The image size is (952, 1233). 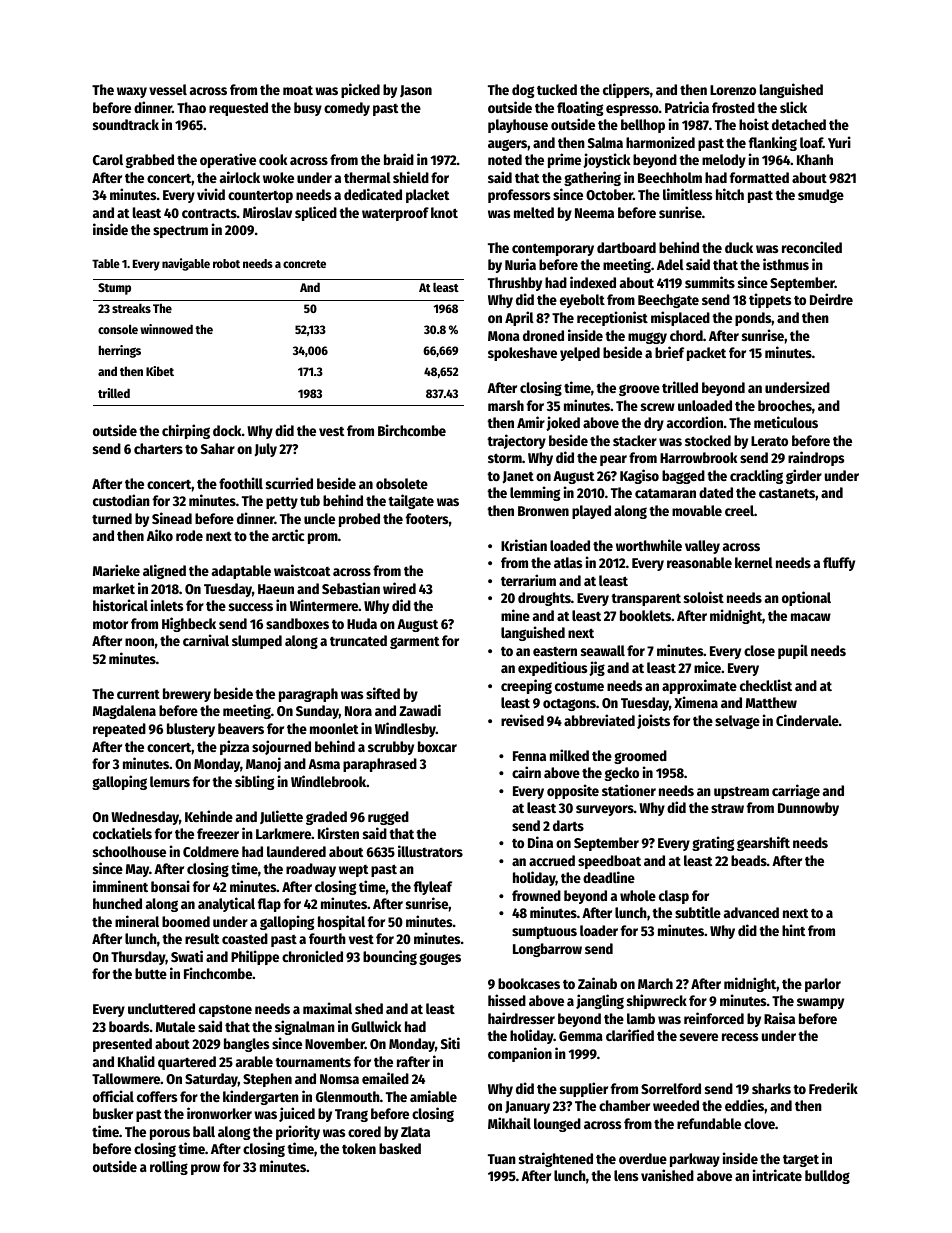 What do you see at coordinates (138, 958) in the screenshot?
I see `Thursday` at bounding box center [138, 958].
